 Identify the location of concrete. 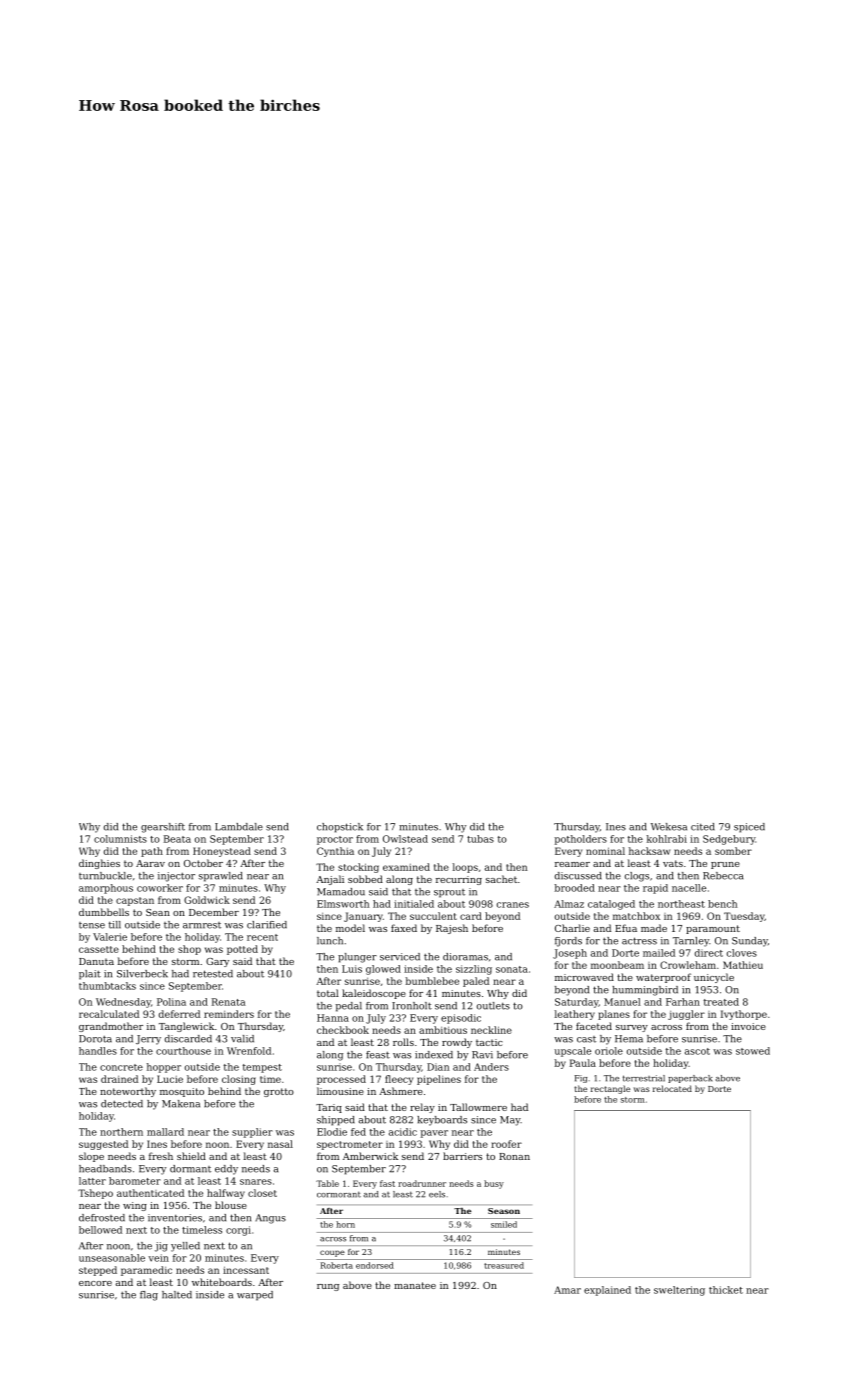
(121, 1067).
